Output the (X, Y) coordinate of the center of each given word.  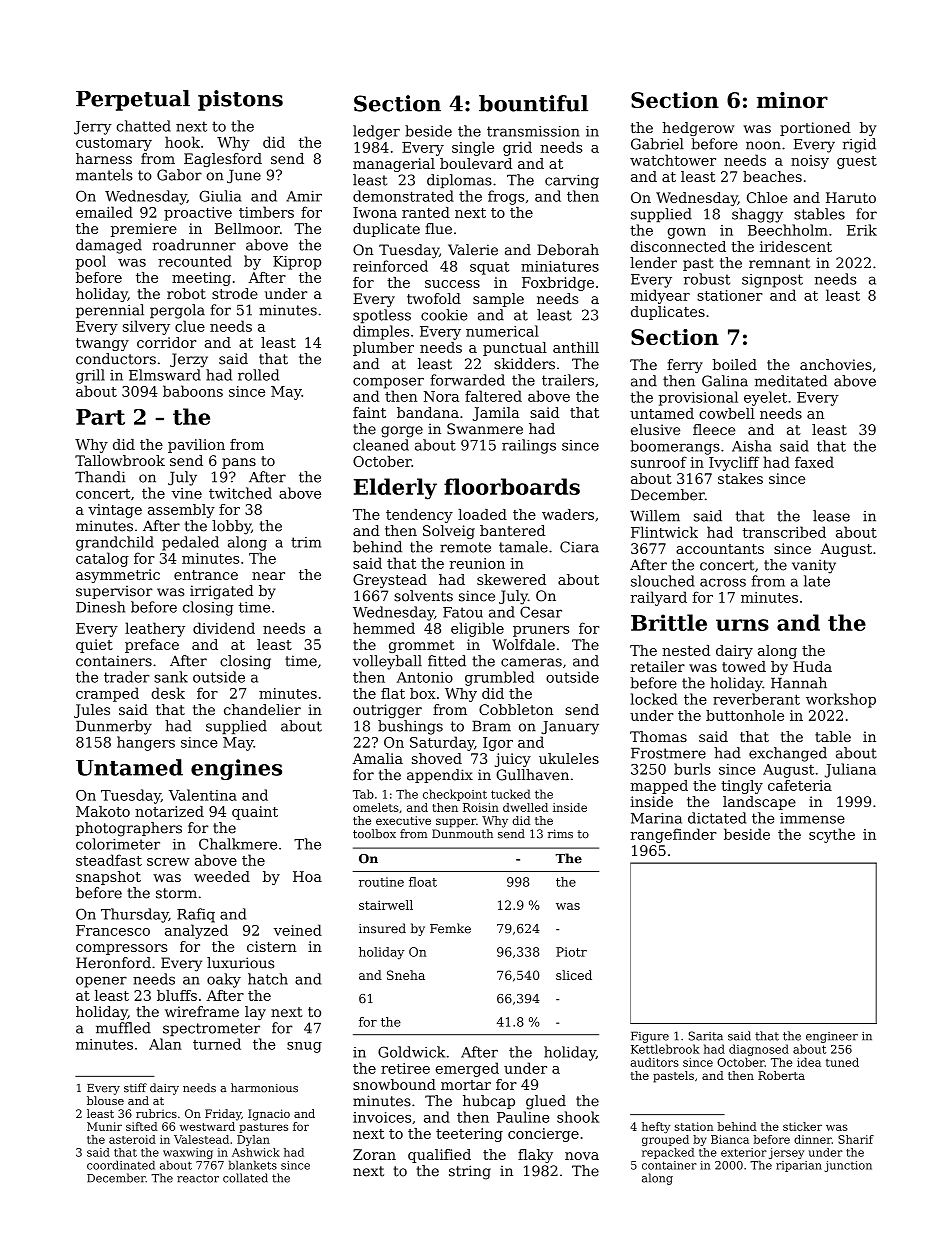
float (423, 882)
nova (582, 1156)
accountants (720, 549)
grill (90, 376)
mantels (104, 175)
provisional (698, 398)
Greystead (390, 581)
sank (171, 677)
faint (369, 412)
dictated (717, 818)
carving (572, 181)
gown (686, 233)
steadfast (109, 860)
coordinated (121, 1165)
